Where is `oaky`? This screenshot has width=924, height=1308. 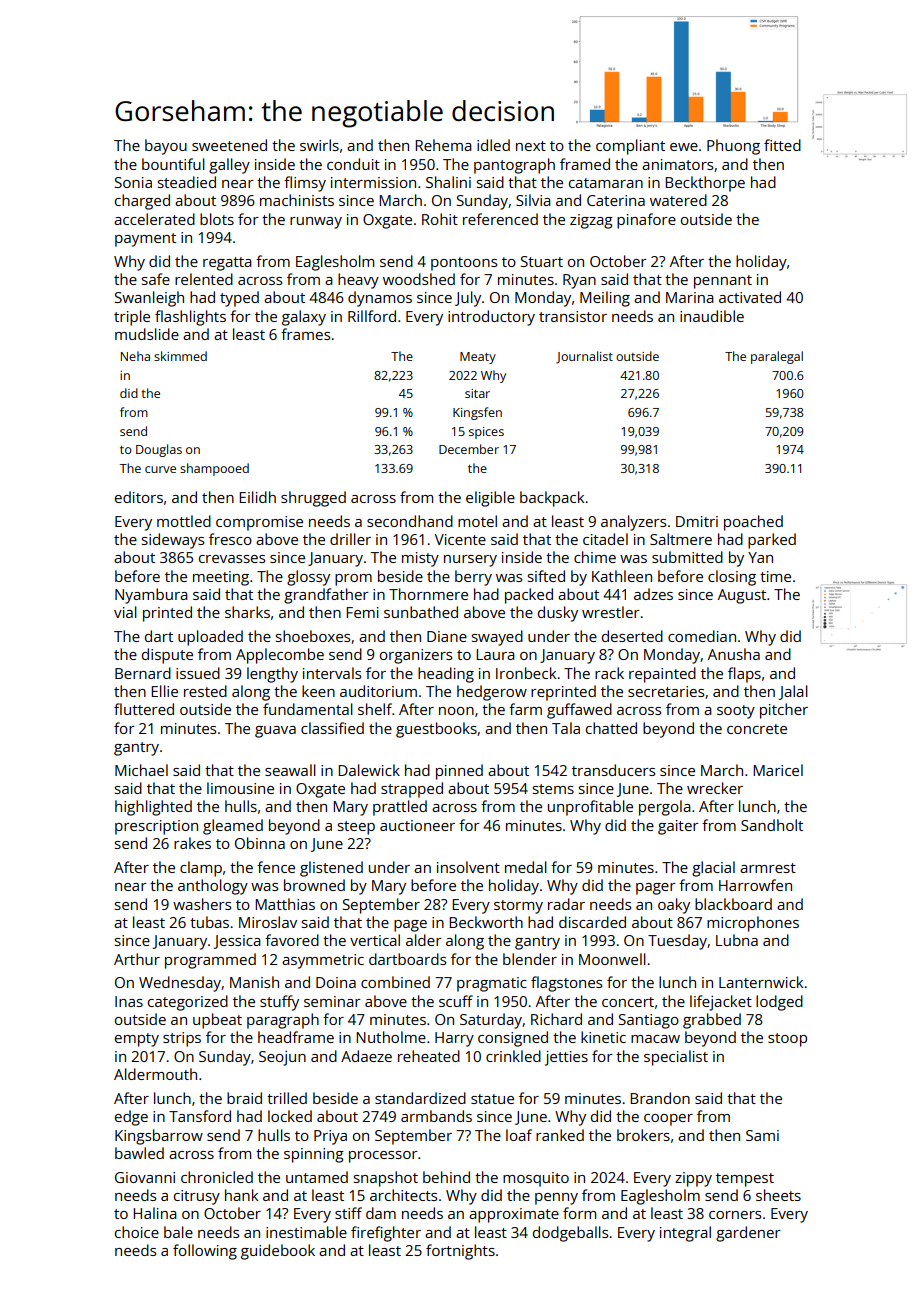
oaky is located at coordinates (674, 906).
